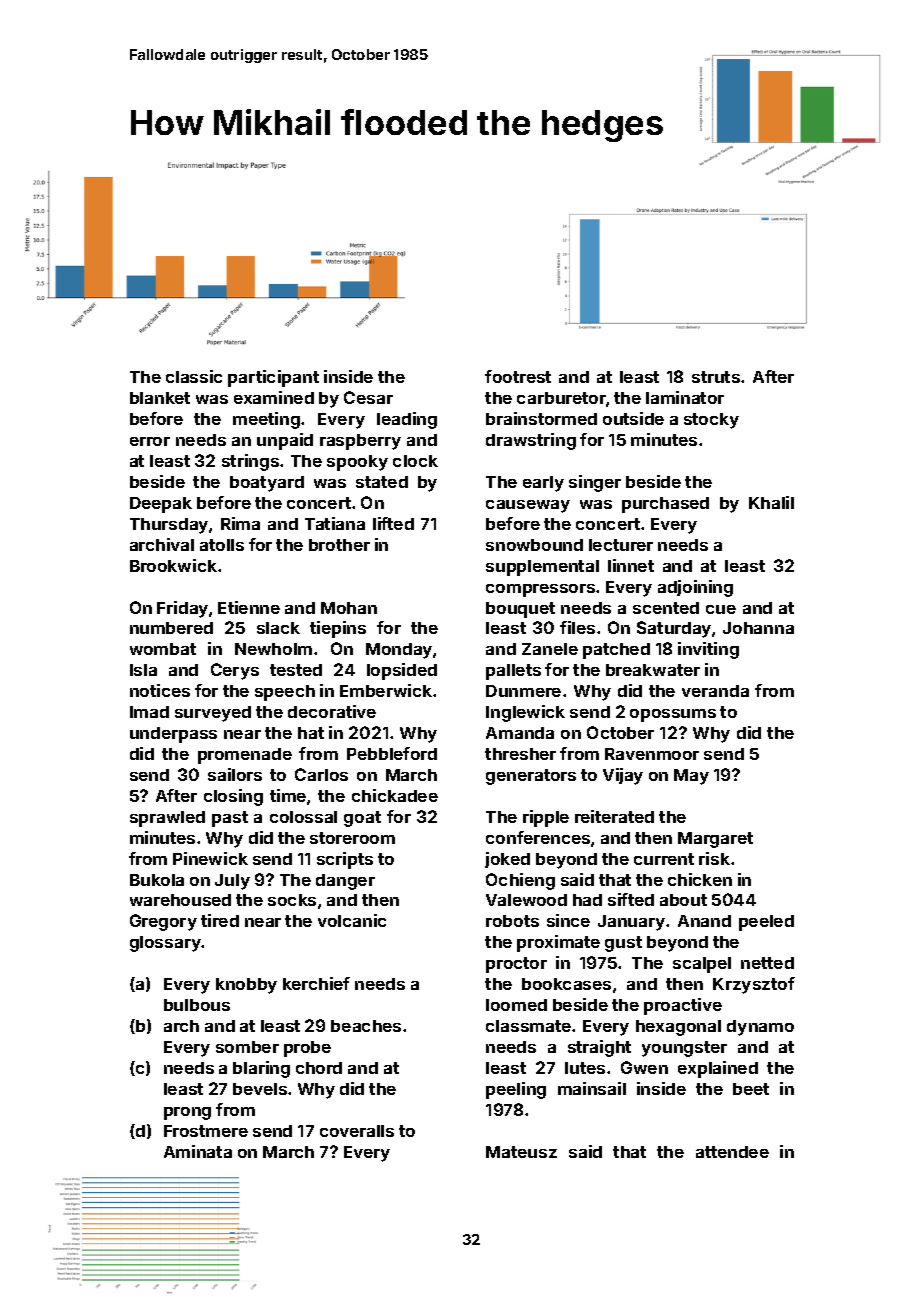 The image size is (924, 1314). Describe the element at coordinates (198, 1151) in the screenshot. I see `Aminata` at that location.
